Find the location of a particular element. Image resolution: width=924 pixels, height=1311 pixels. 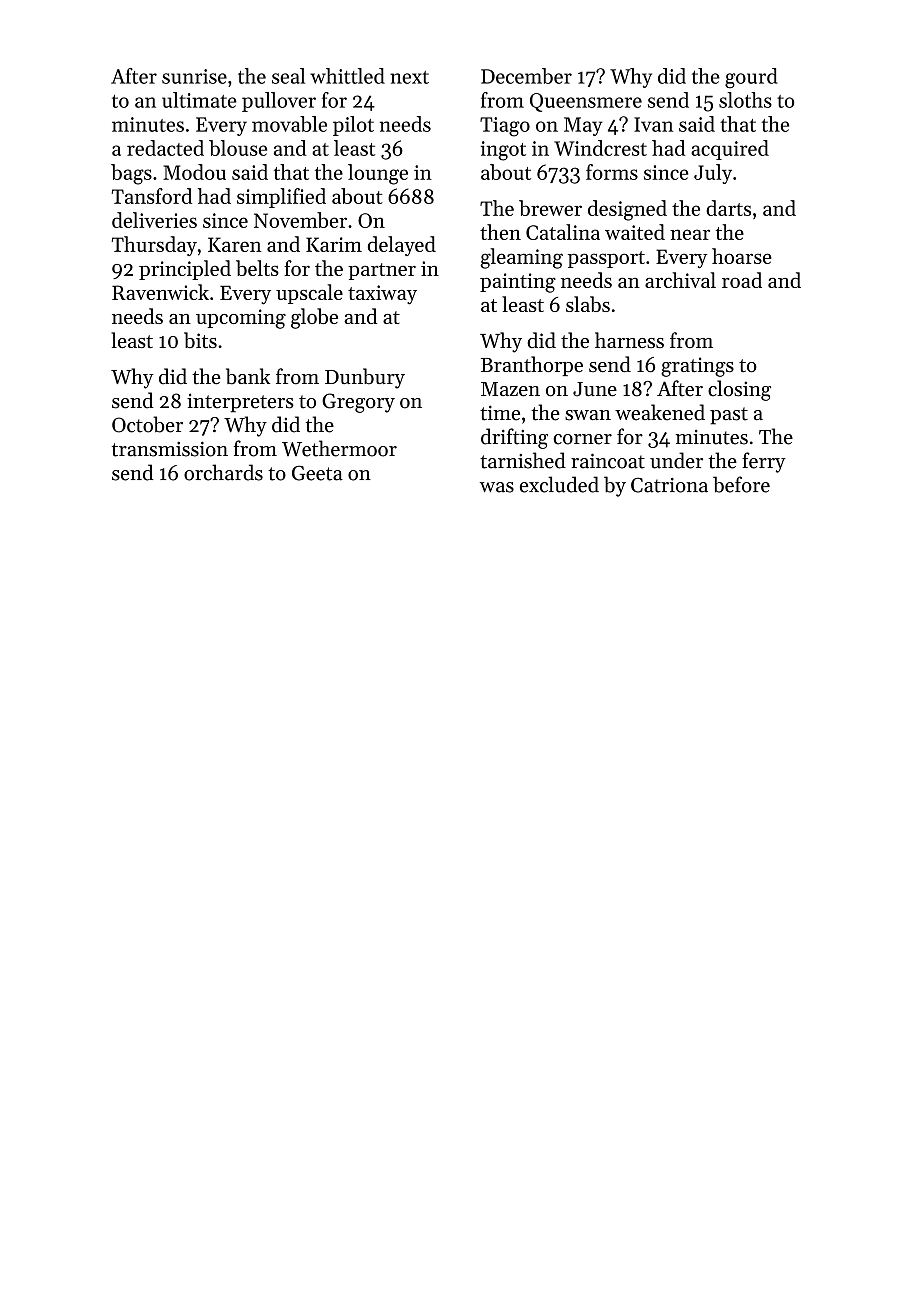

Gregory is located at coordinates (358, 403).
